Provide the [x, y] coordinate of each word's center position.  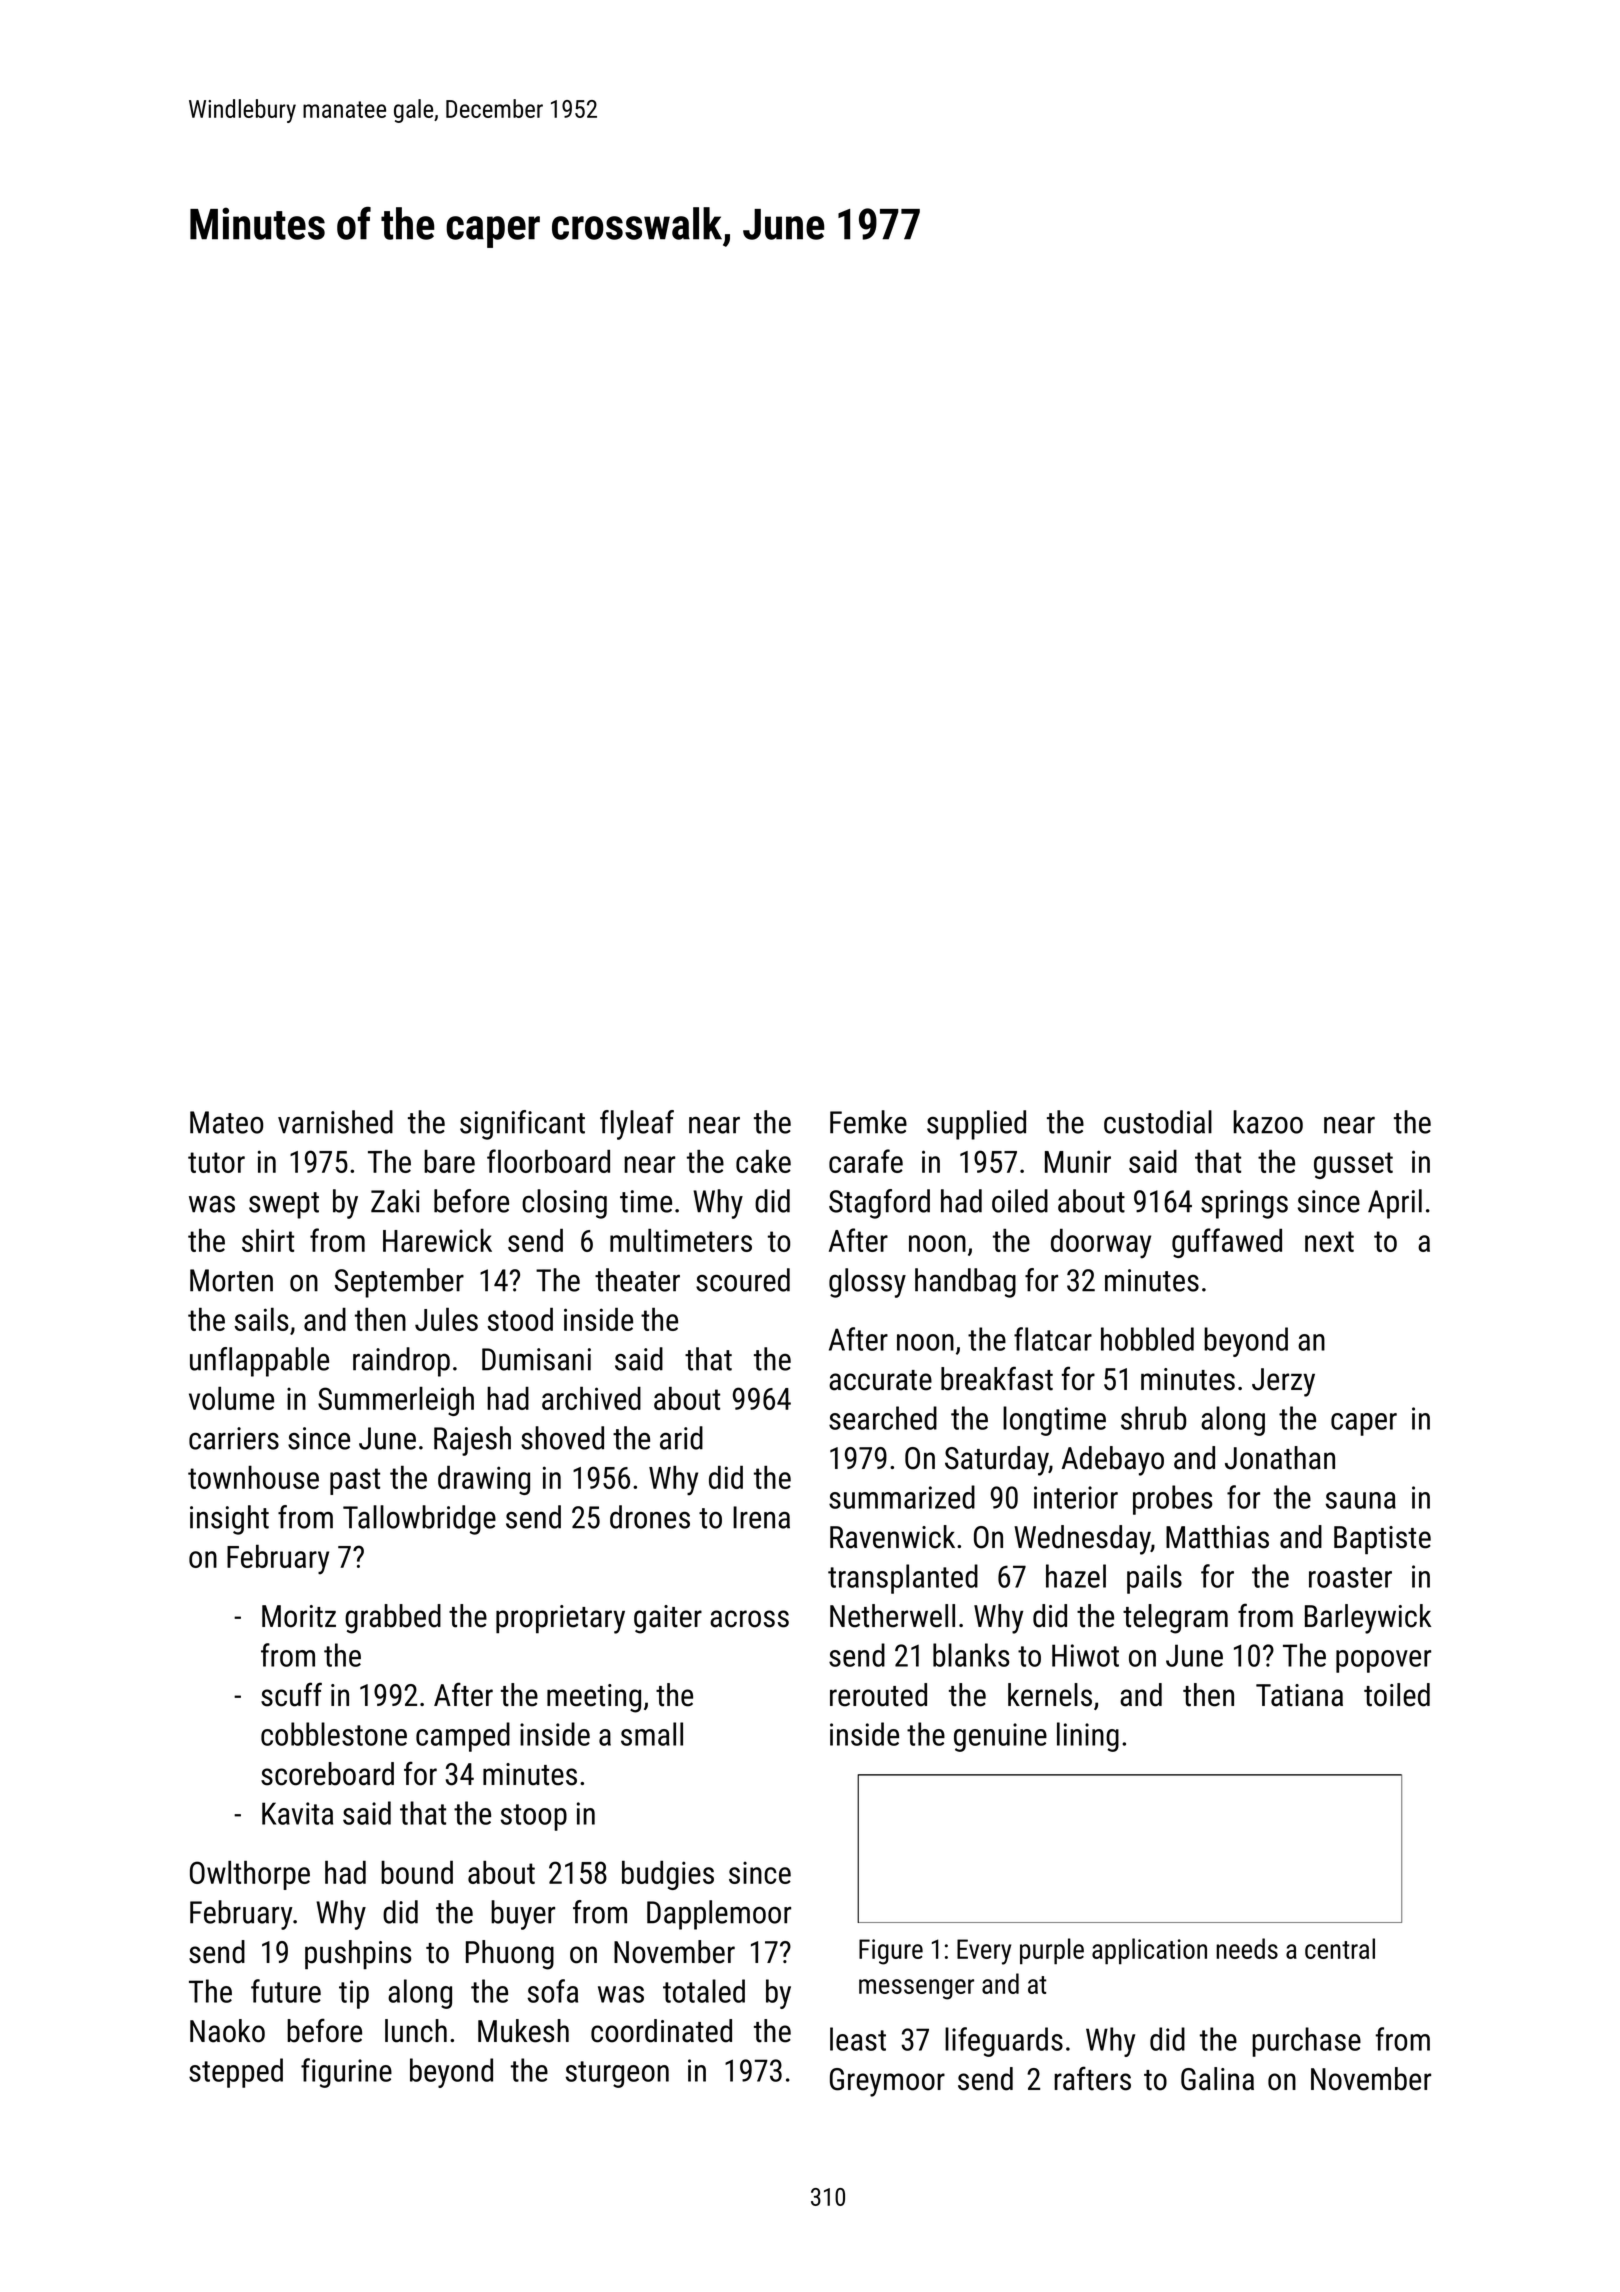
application [1149, 1951]
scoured [743, 1280]
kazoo [1268, 1122]
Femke [868, 1122]
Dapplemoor [719, 1915]
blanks [971, 1655]
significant [522, 1125]
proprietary [560, 1619]
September [399, 1283]
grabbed [393, 1619]
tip [354, 1994]
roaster [1350, 1577]
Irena [761, 1517]
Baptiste [1382, 1540]
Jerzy [1283, 1382]
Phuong [510, 1955]
